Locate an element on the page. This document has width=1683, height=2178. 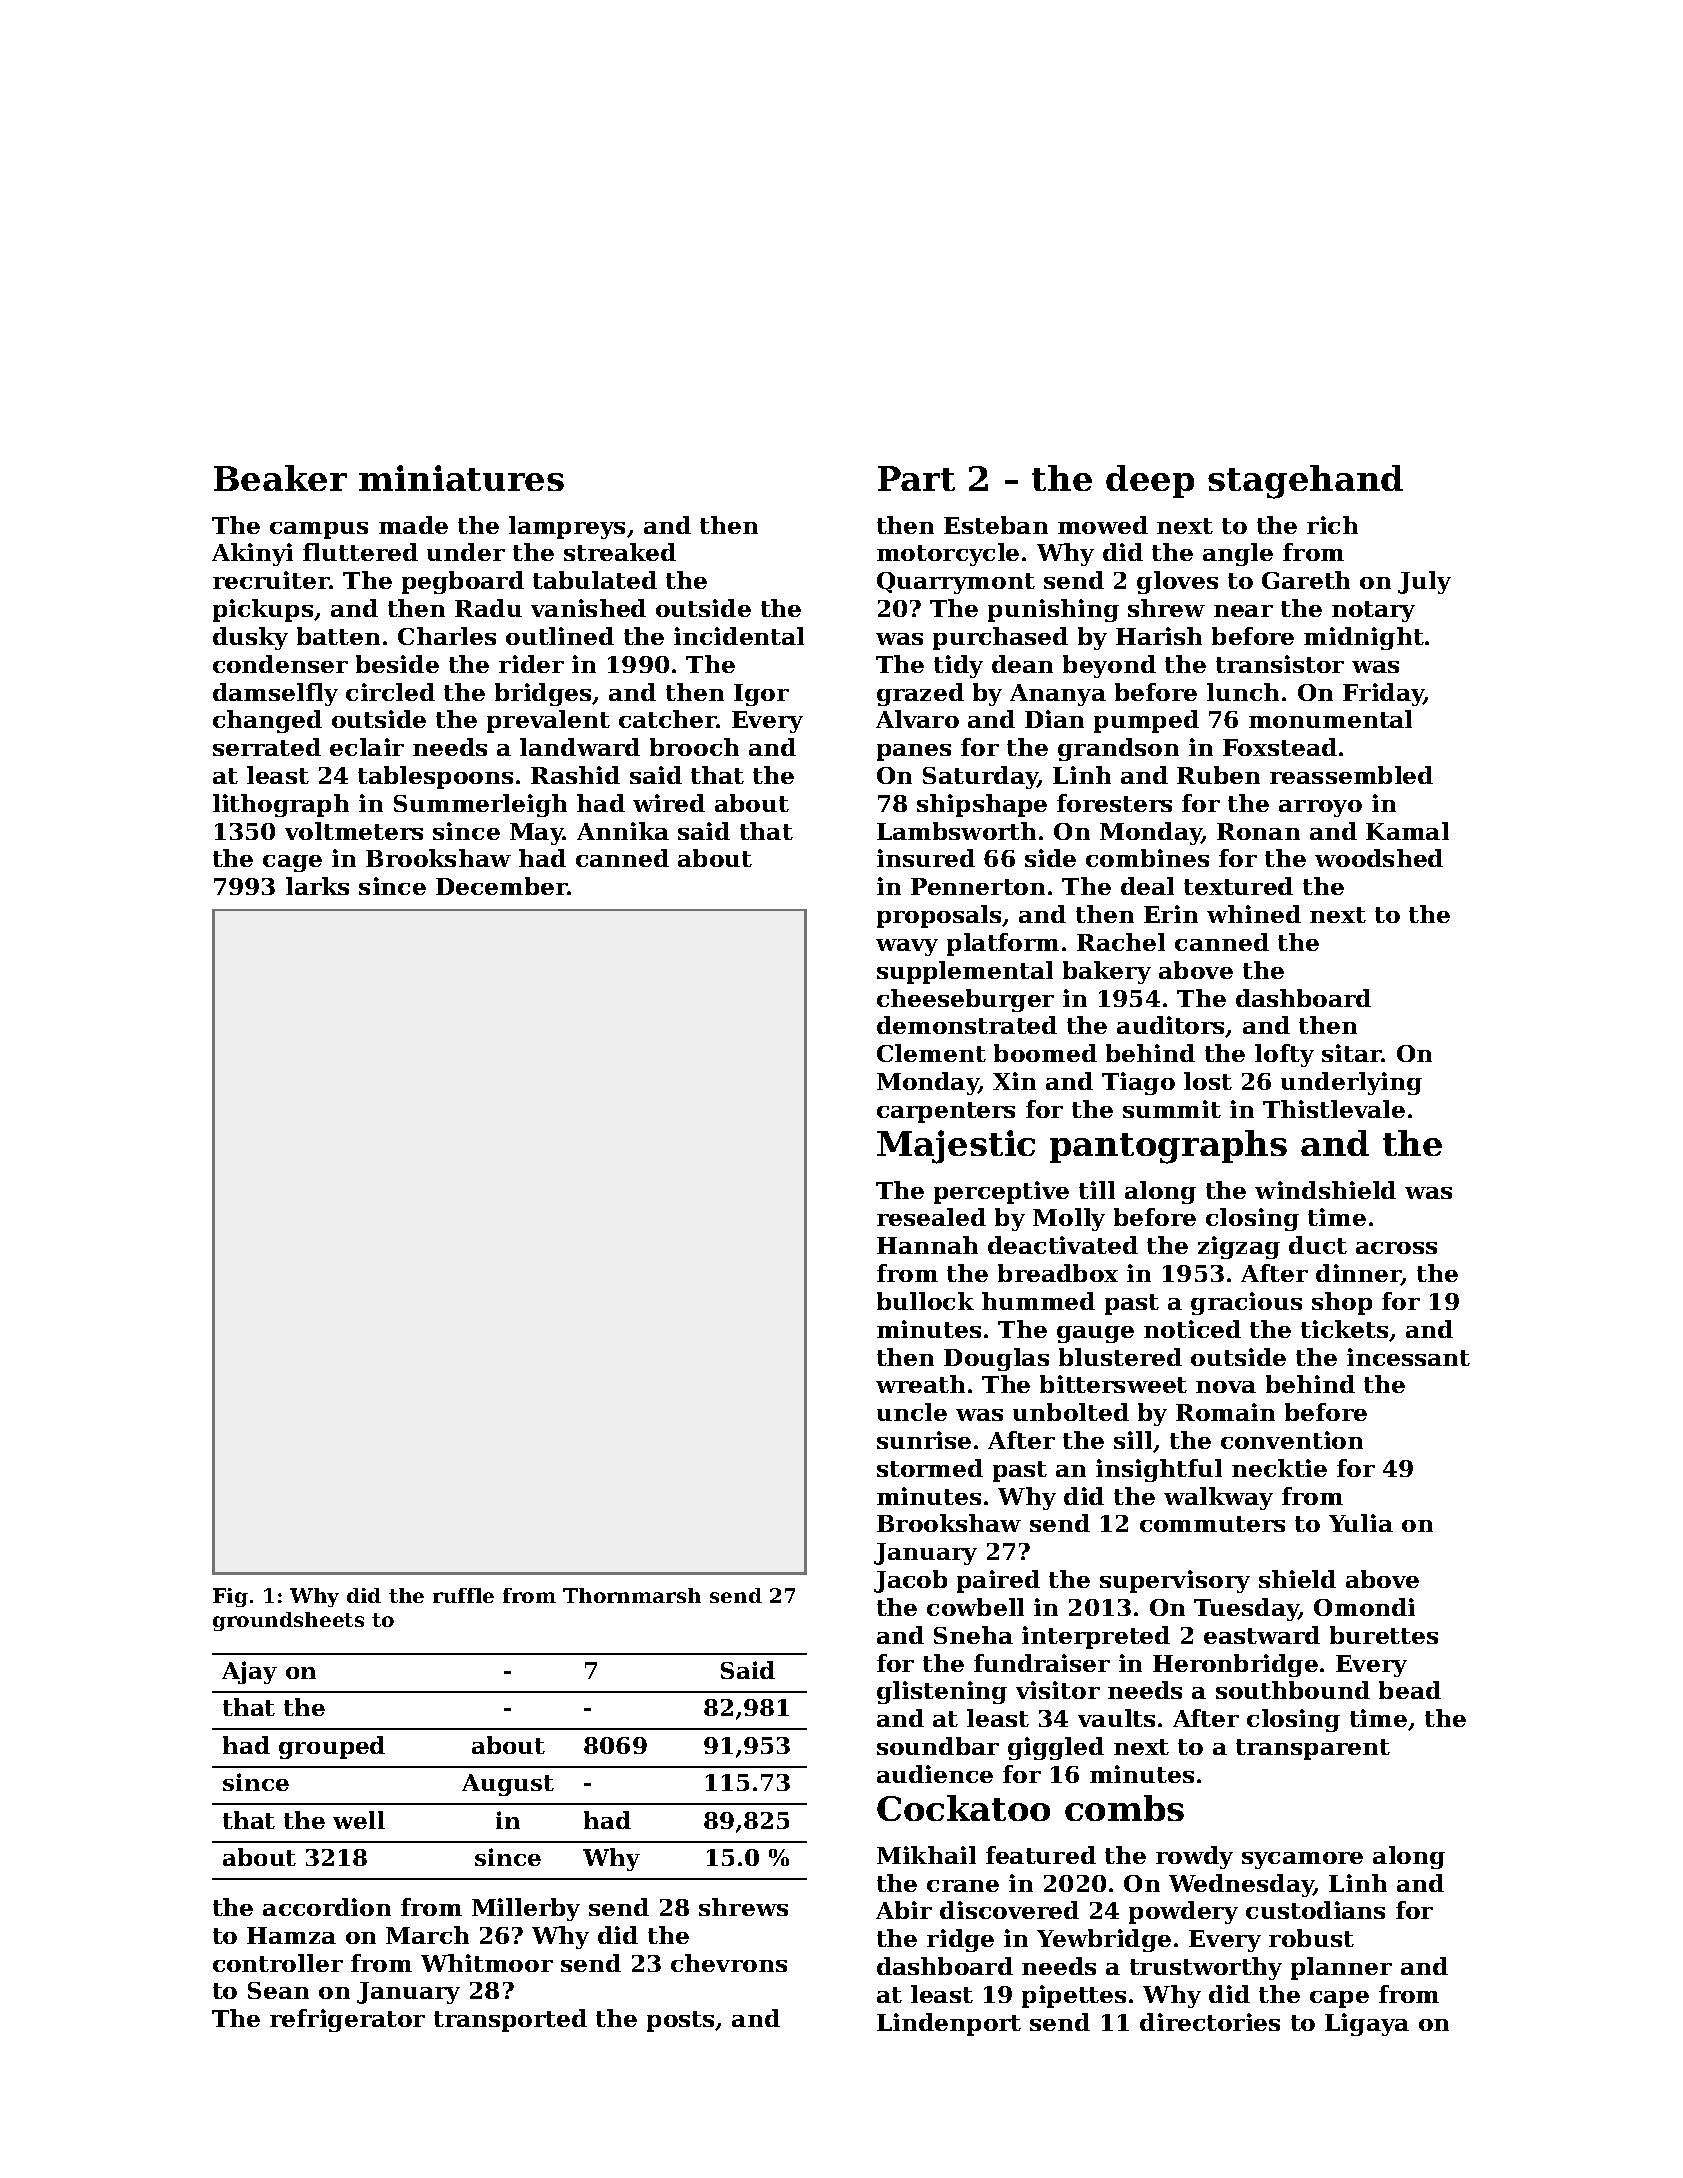
motorcycle is located at coordinates (948, 554).
